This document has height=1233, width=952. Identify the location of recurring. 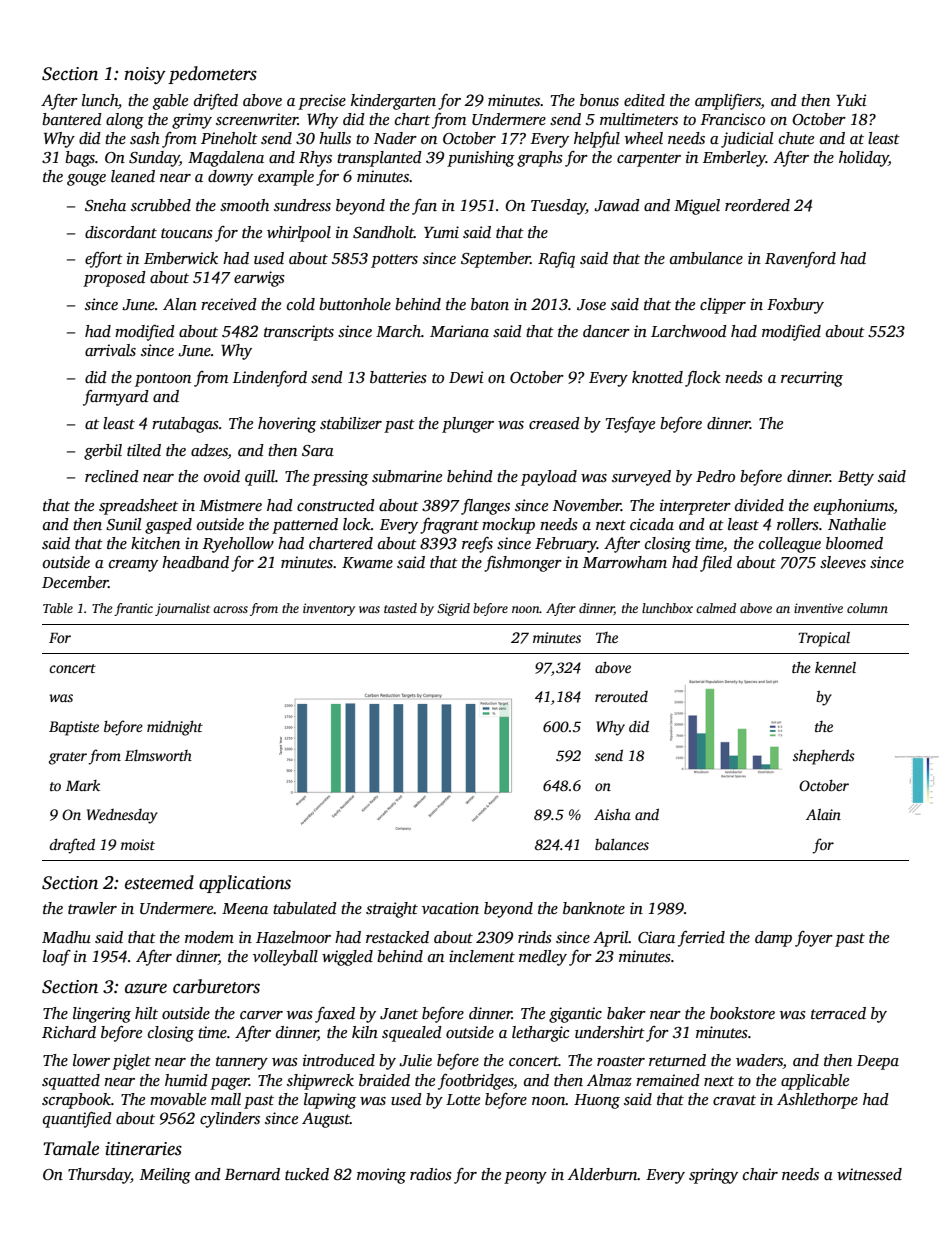
(812, 379).
